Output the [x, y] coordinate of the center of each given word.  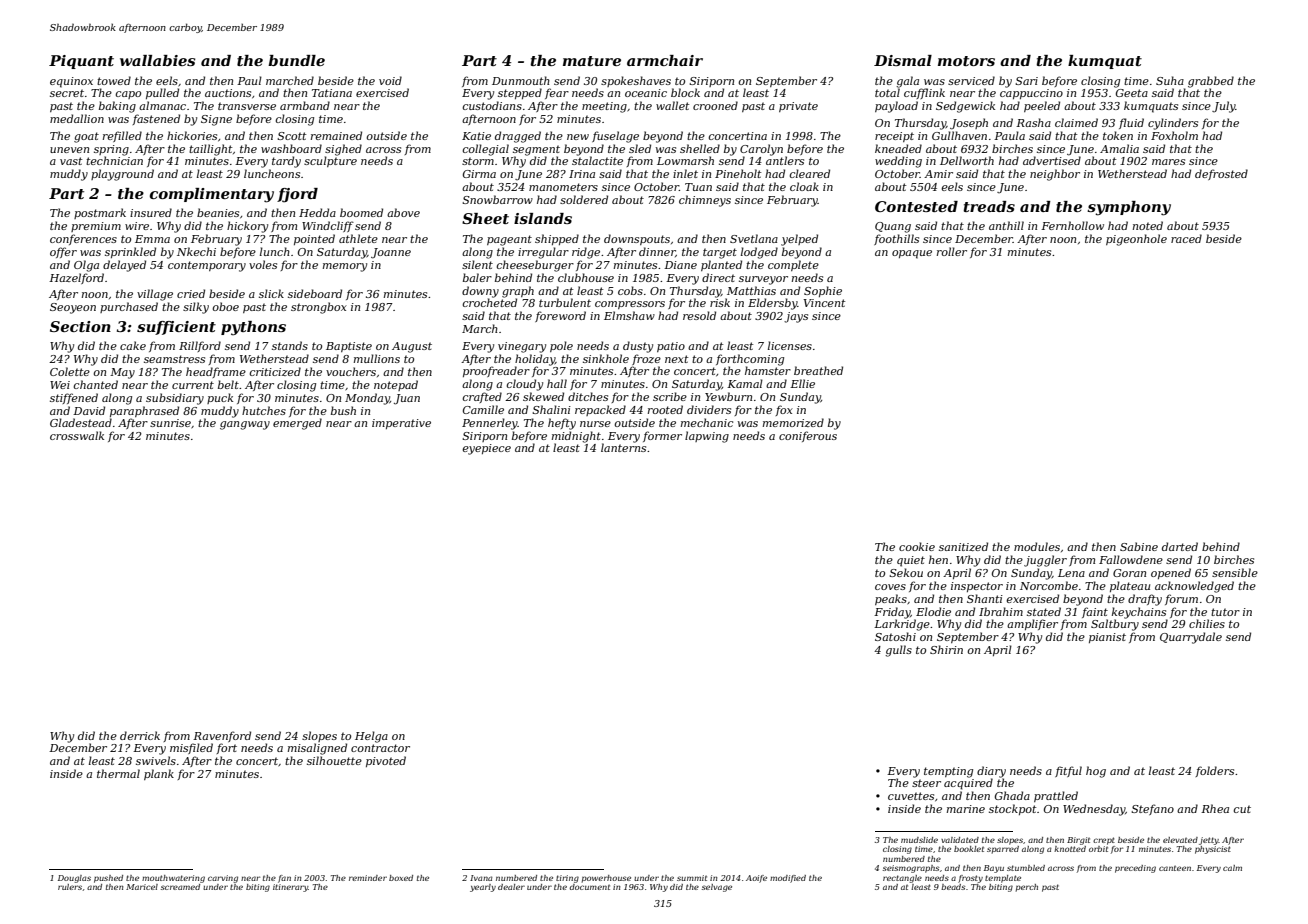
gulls [898, 651]
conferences [83, 239]
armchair [665, 60]
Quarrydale [1191, 638]
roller [952, 251]
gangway [245, 425]
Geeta [1132, 93]
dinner [657, 251]
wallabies [157, 60]
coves [890, 587]
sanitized [963, 546]
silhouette [334, 760]
